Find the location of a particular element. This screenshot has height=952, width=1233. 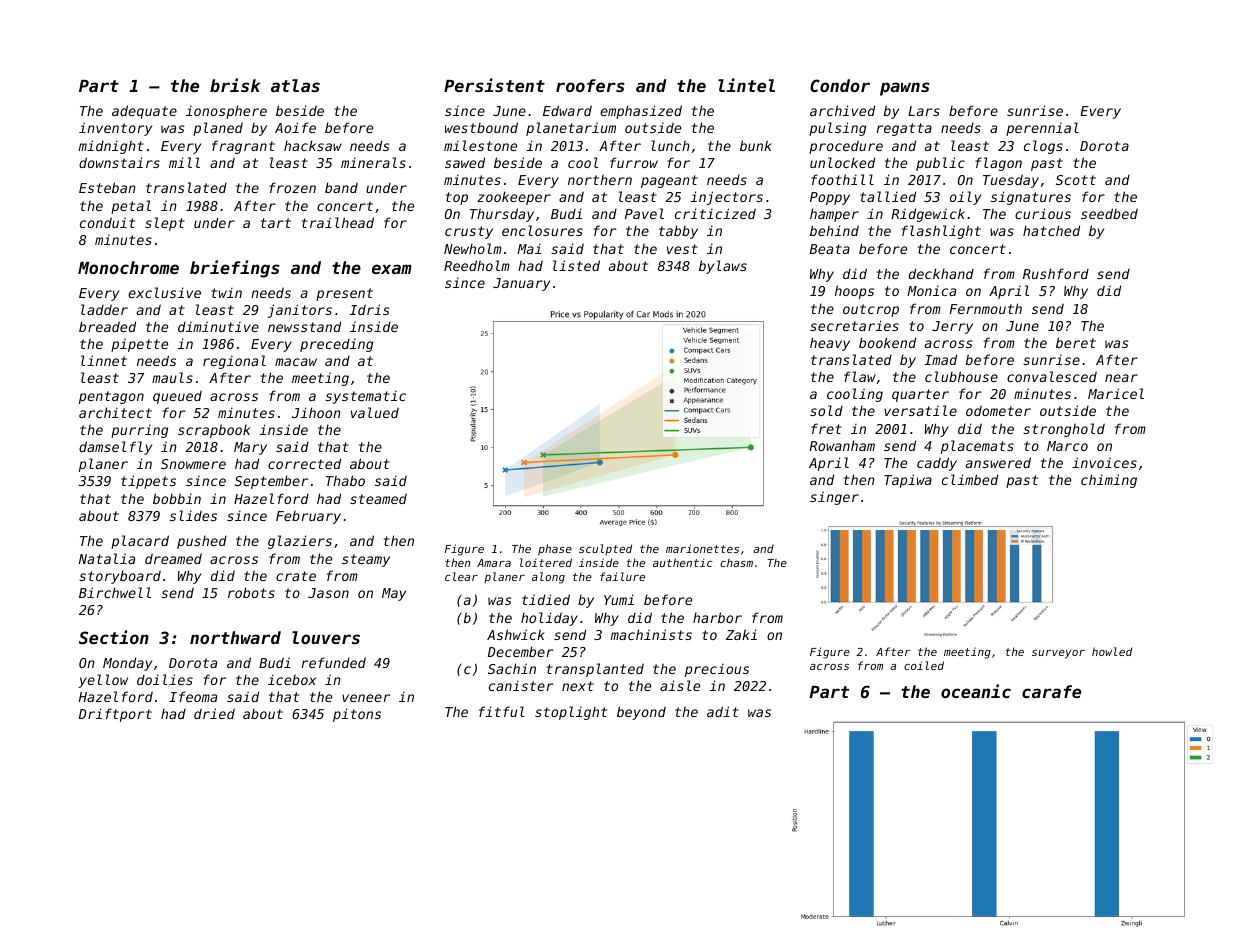

lunch is located at coordinates (670, 145).
